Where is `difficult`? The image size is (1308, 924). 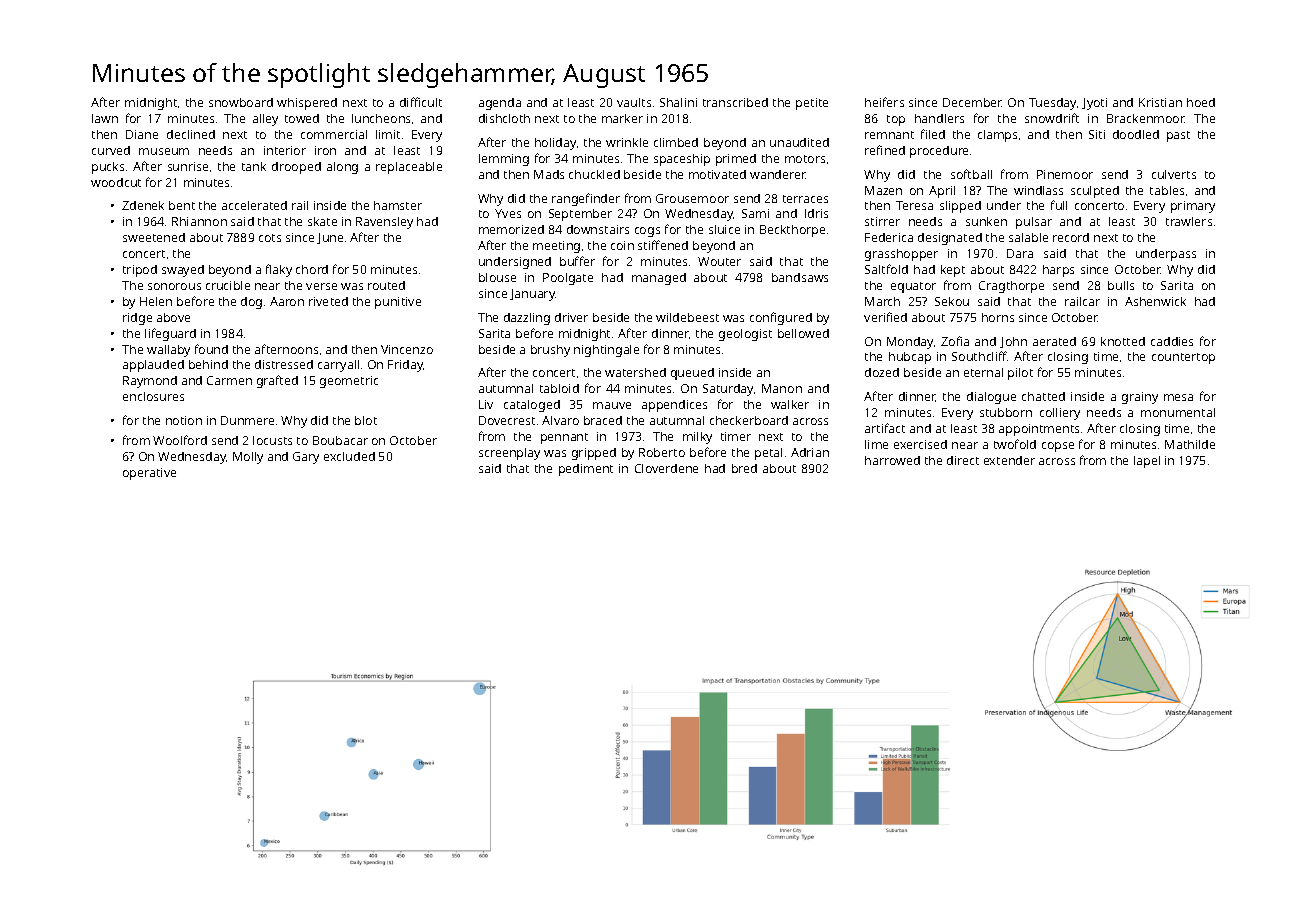 difficult is located at coordinates (421, 102).
